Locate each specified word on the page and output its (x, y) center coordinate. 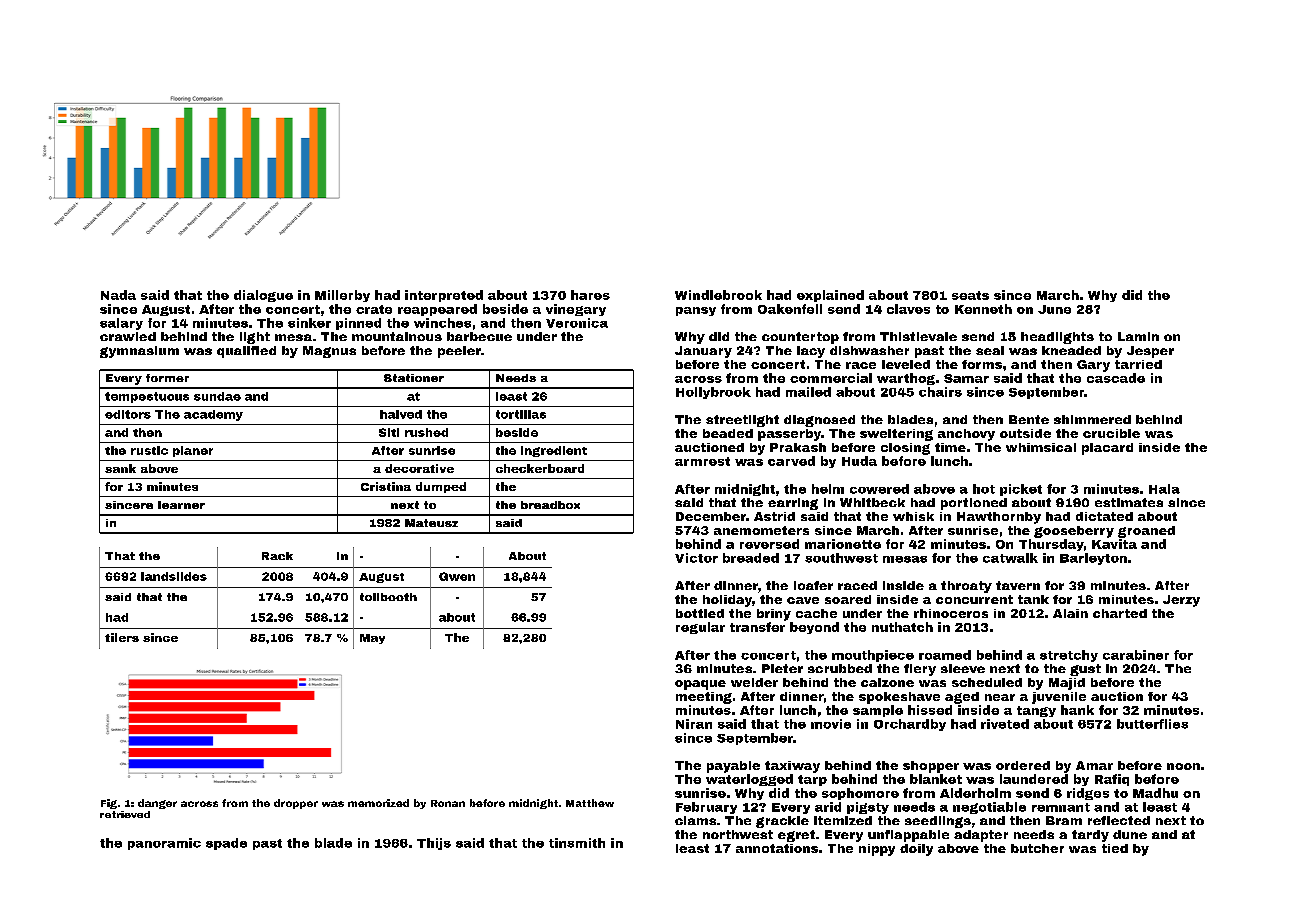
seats (970, 295)
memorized (378, 803)
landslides (174, 576)
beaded (728, 433)
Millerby (342, 296)
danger (157, 804)
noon (1183, 766)
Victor (696, 558)
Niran (694, 724)
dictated (1104, 516)
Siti (389, 432)
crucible (1111, 433)
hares (590, 295)
